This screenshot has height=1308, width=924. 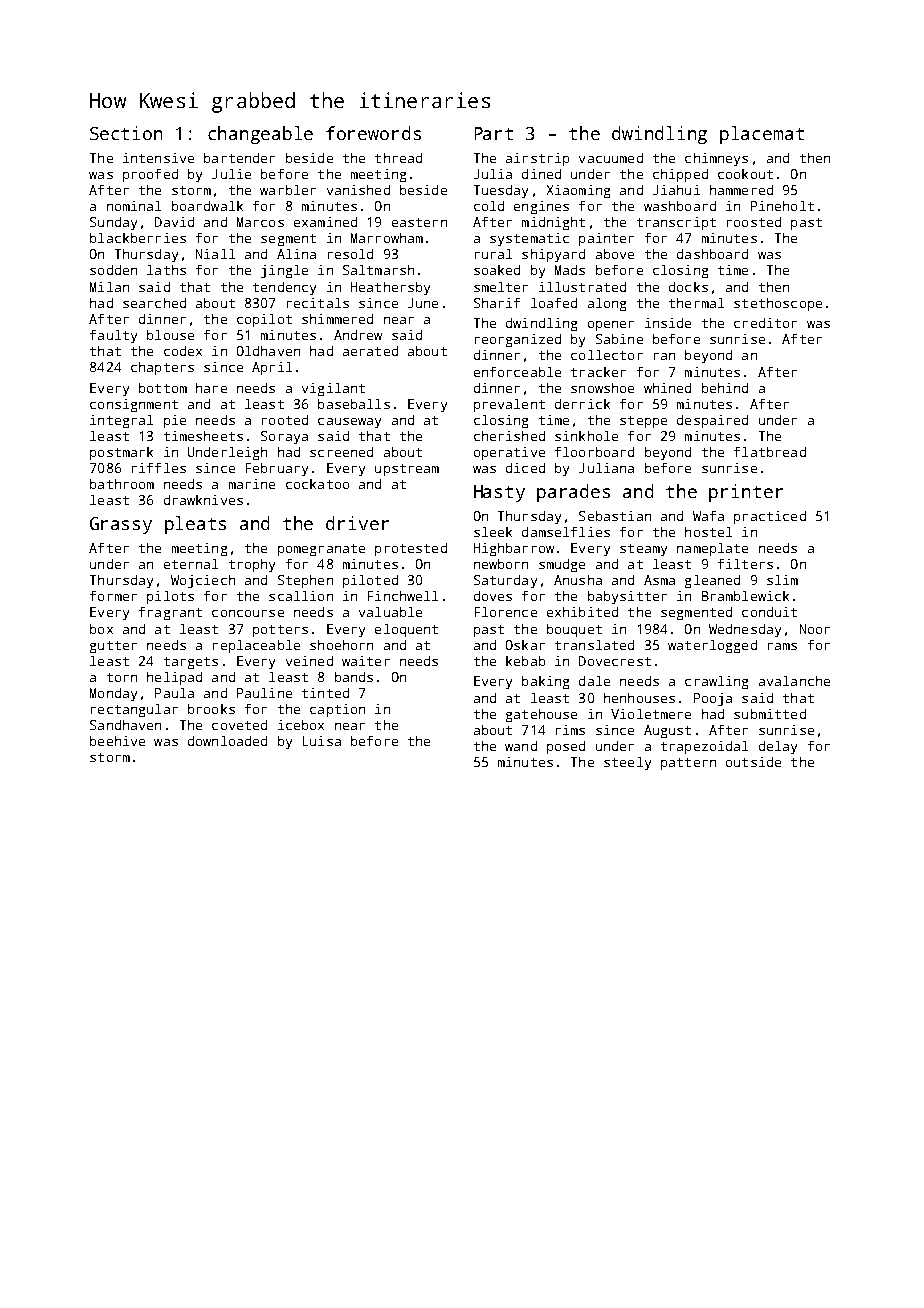 I want to click on changeable, so click(x=260, y=135).
